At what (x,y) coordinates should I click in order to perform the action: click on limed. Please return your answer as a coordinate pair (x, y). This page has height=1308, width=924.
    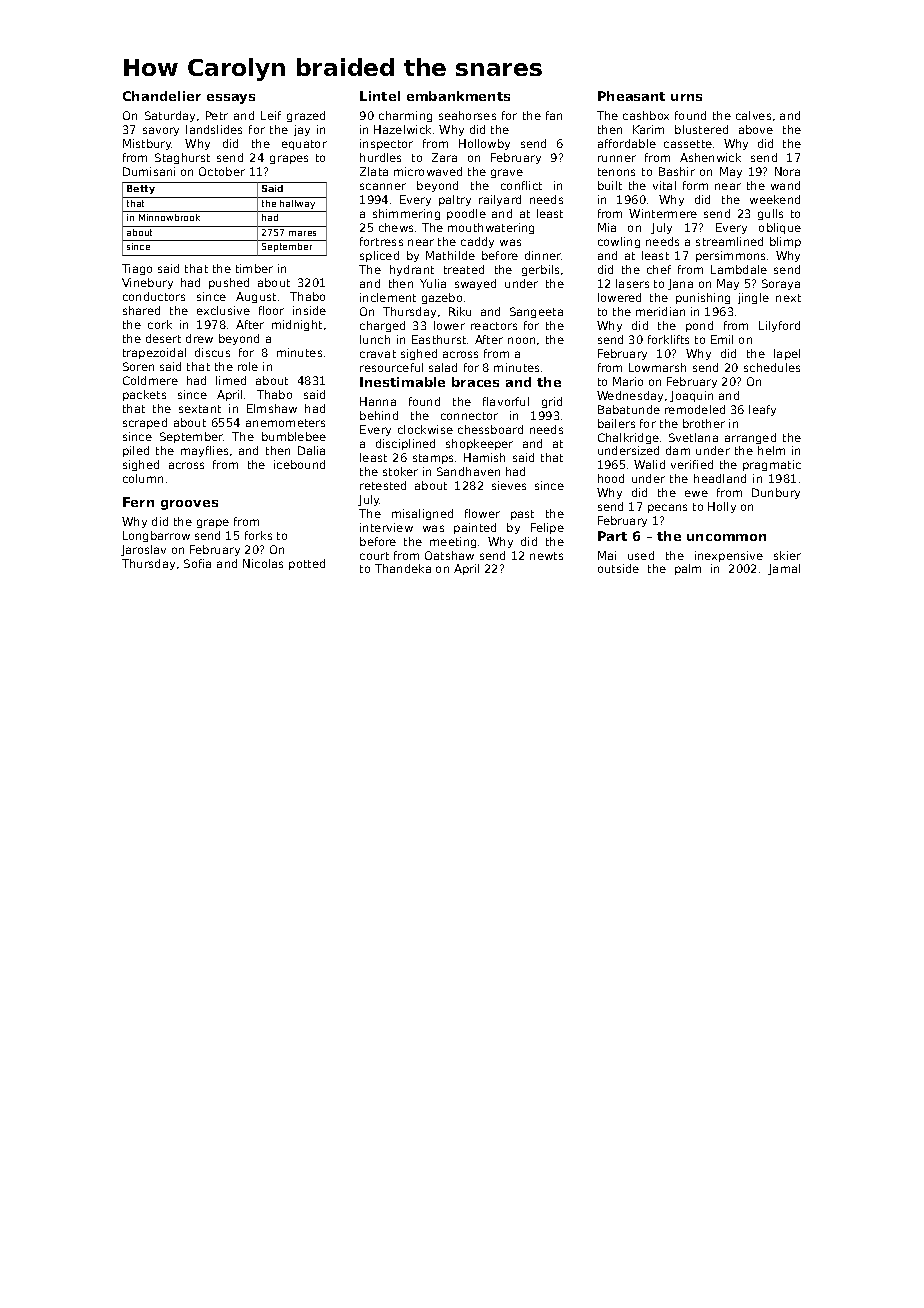
    Looking at the image, I should click on (231, 380).
